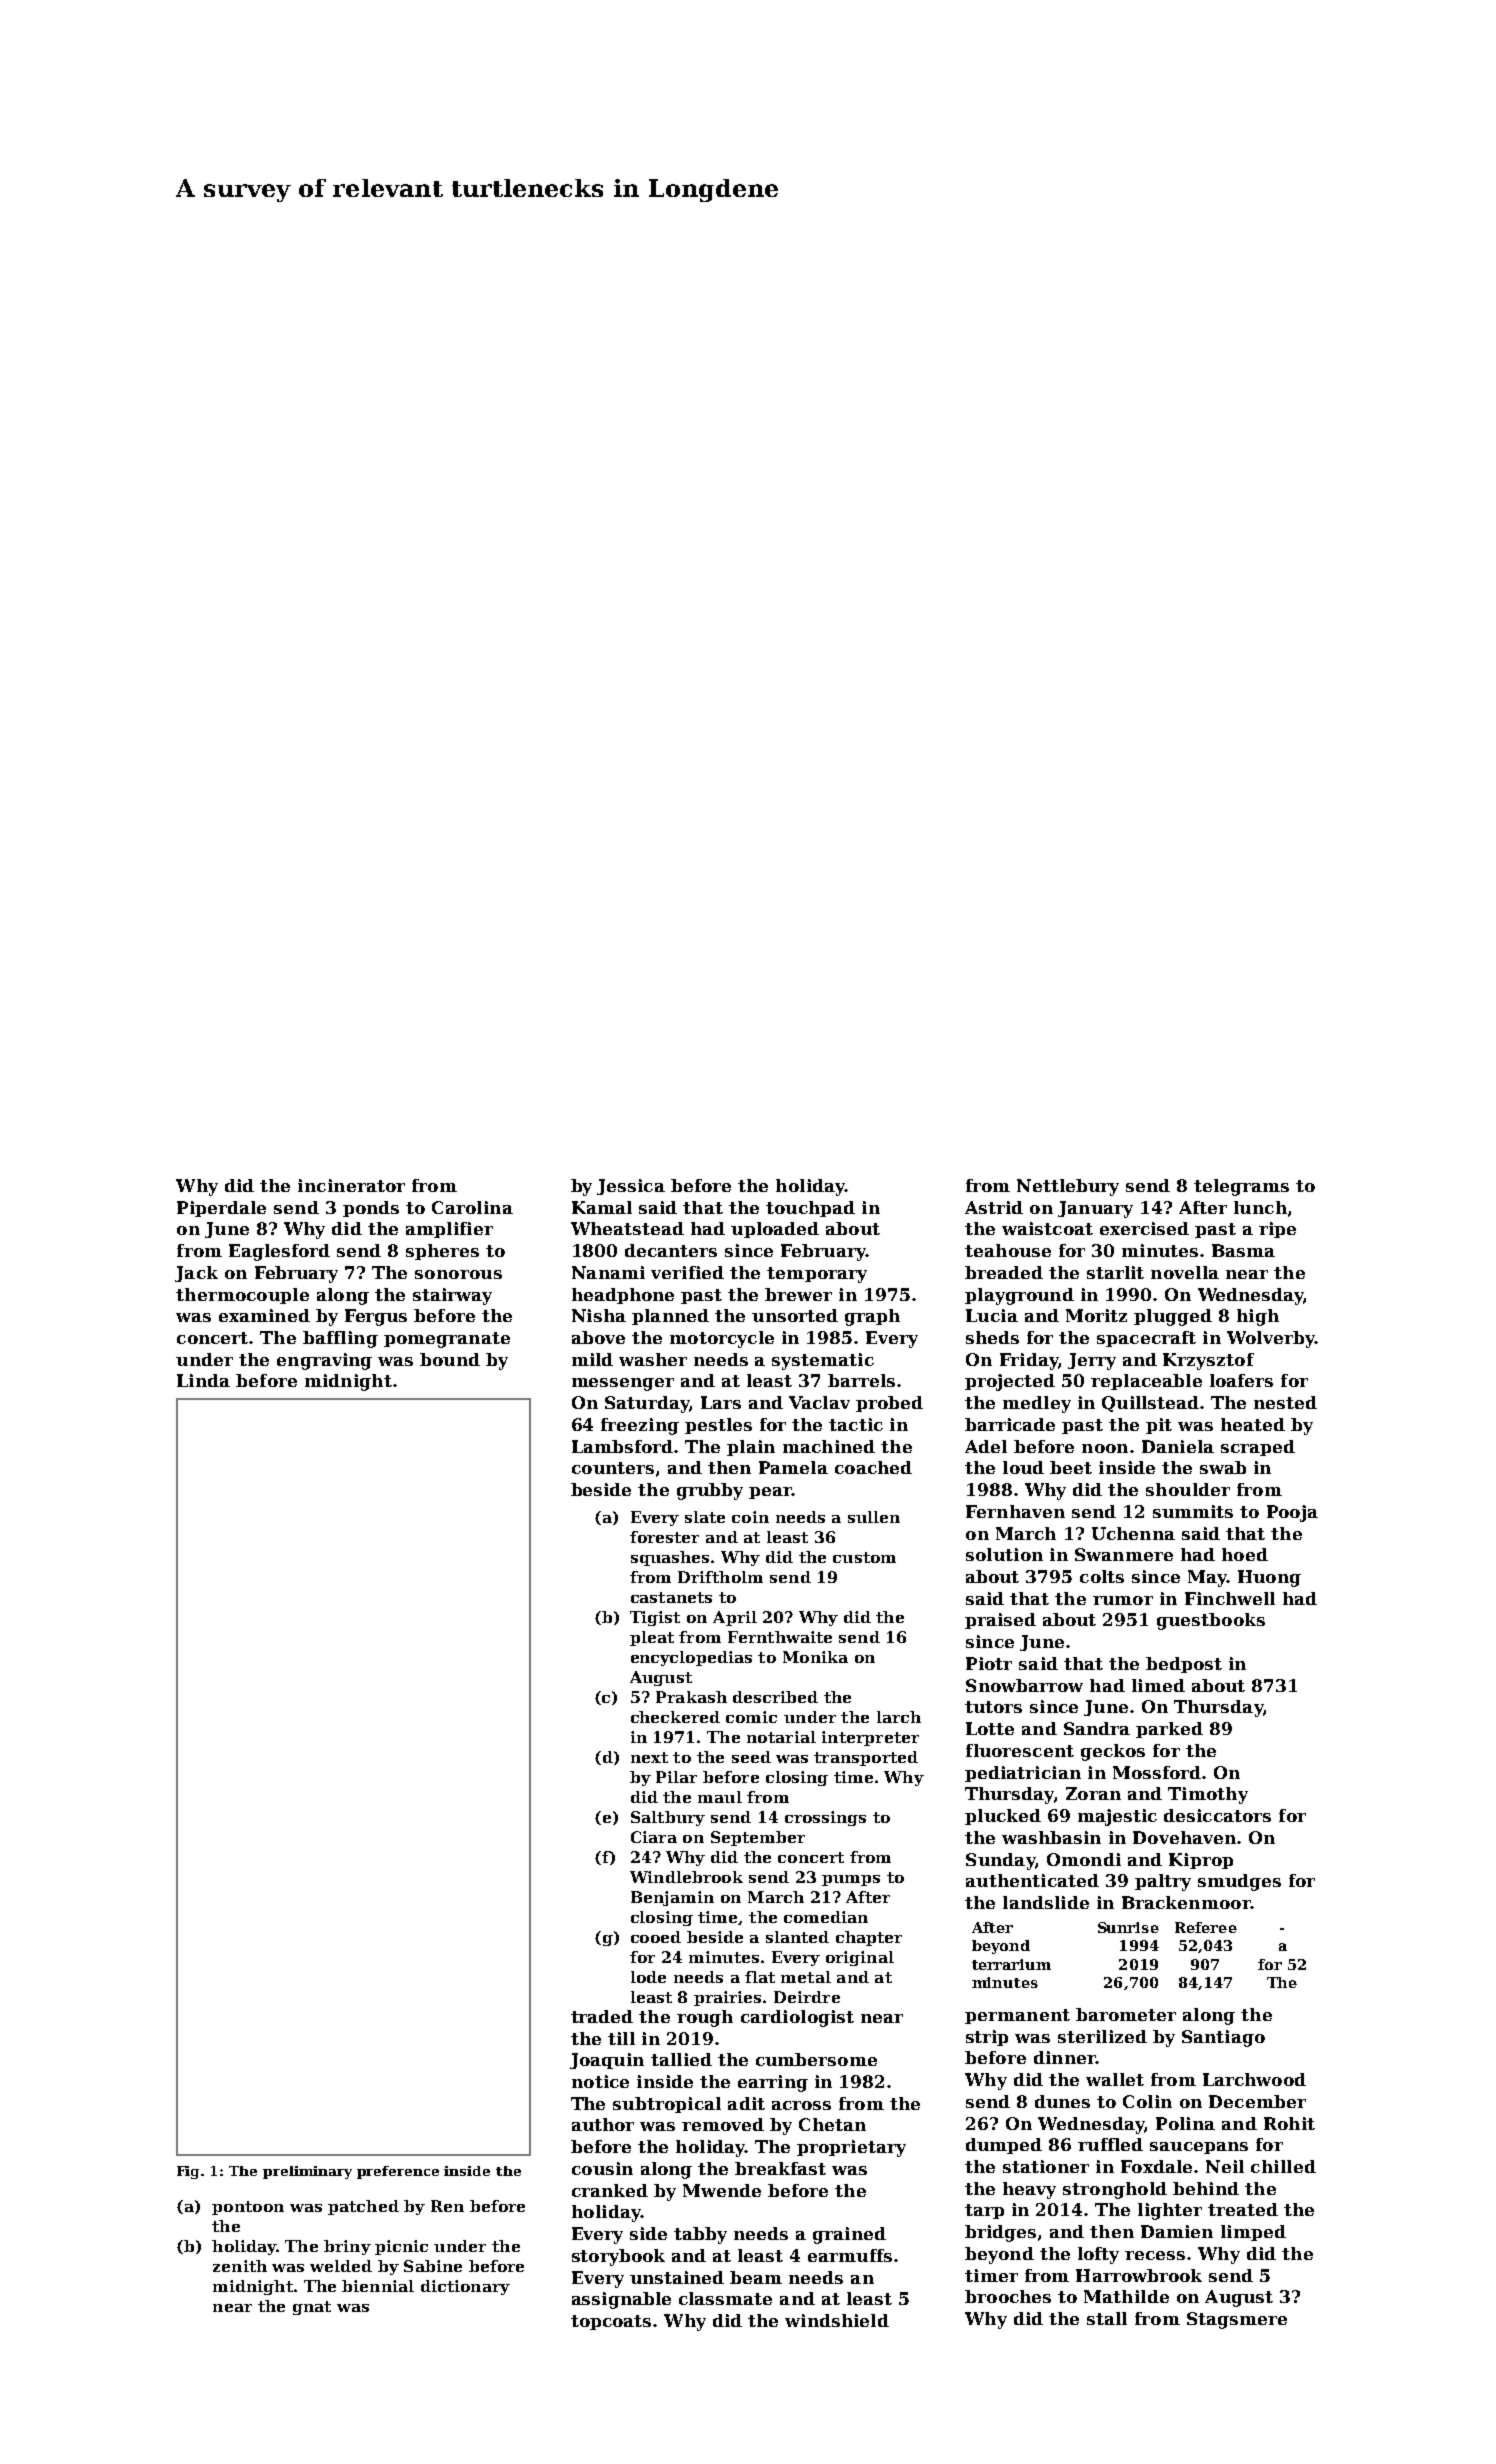 The height and width of the screenshot is (2464, 1496). I want to click on plucked, so click(1003, 1817).
